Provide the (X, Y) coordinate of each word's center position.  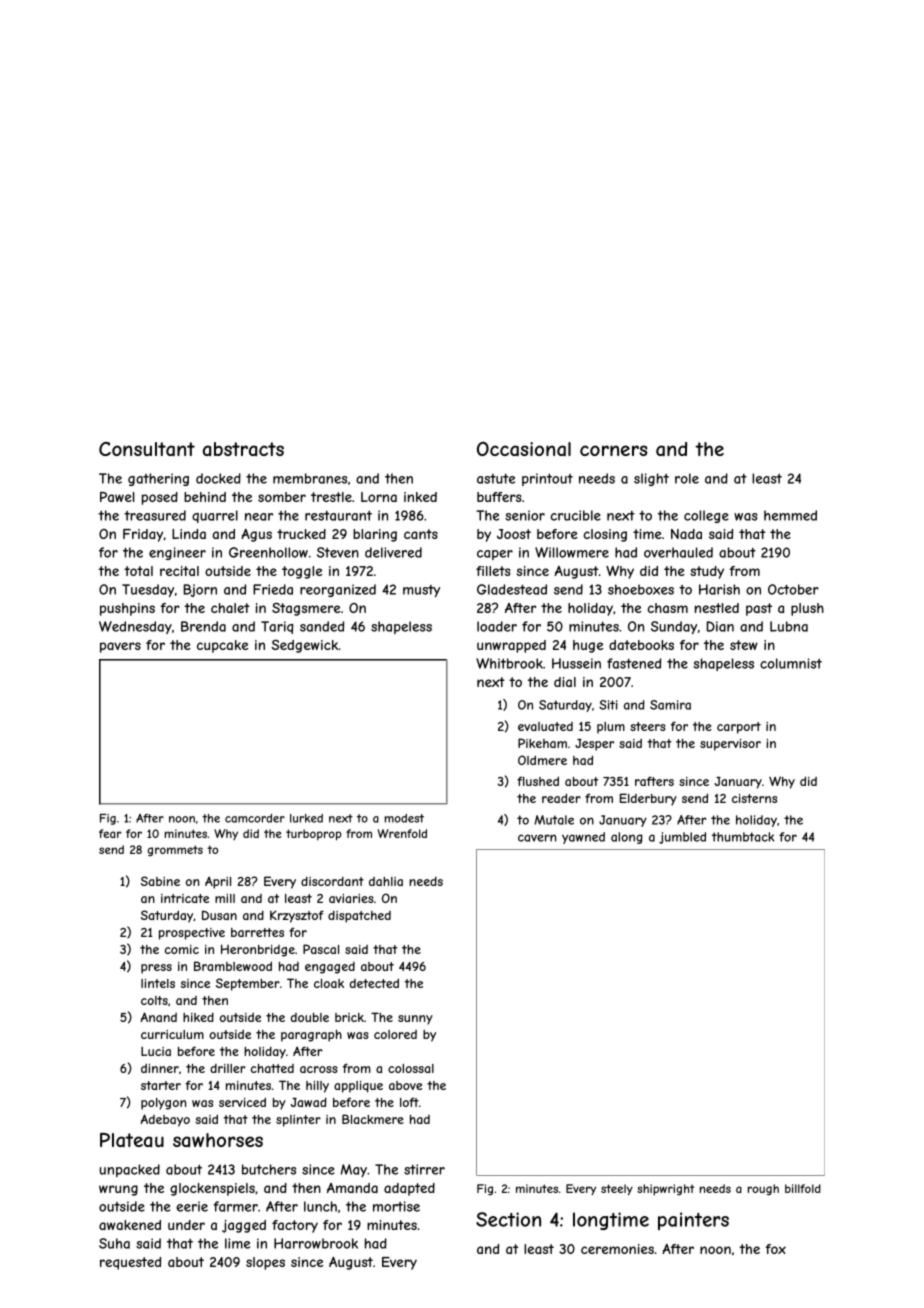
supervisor (730, 745)
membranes (310, 478)
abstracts (243, 449)
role (687, 478)
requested (130, 1263)
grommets (175, 850)
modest (404, 818)
